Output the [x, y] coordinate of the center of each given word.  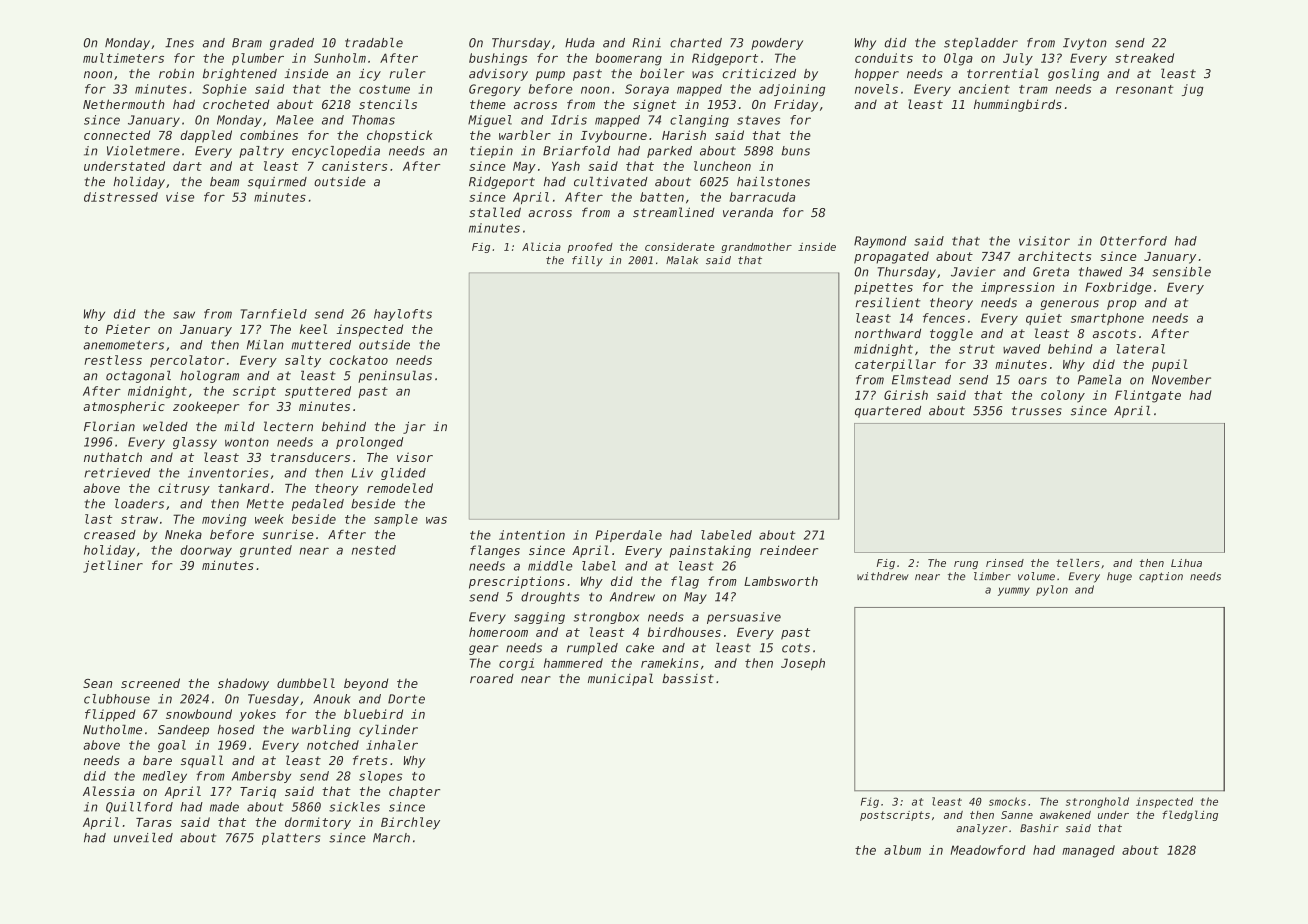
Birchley [410, 823]
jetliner [113, 566]
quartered [888, 412]
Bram [247, 43]
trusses [1037, 411]
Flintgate [1148, 396]
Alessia [109, 791]
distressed [121, 197]
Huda [580, 43]
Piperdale [629, 536]
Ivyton [1085, 44]
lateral [1140, 349]
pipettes [883, 288]
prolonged [370, 443]
